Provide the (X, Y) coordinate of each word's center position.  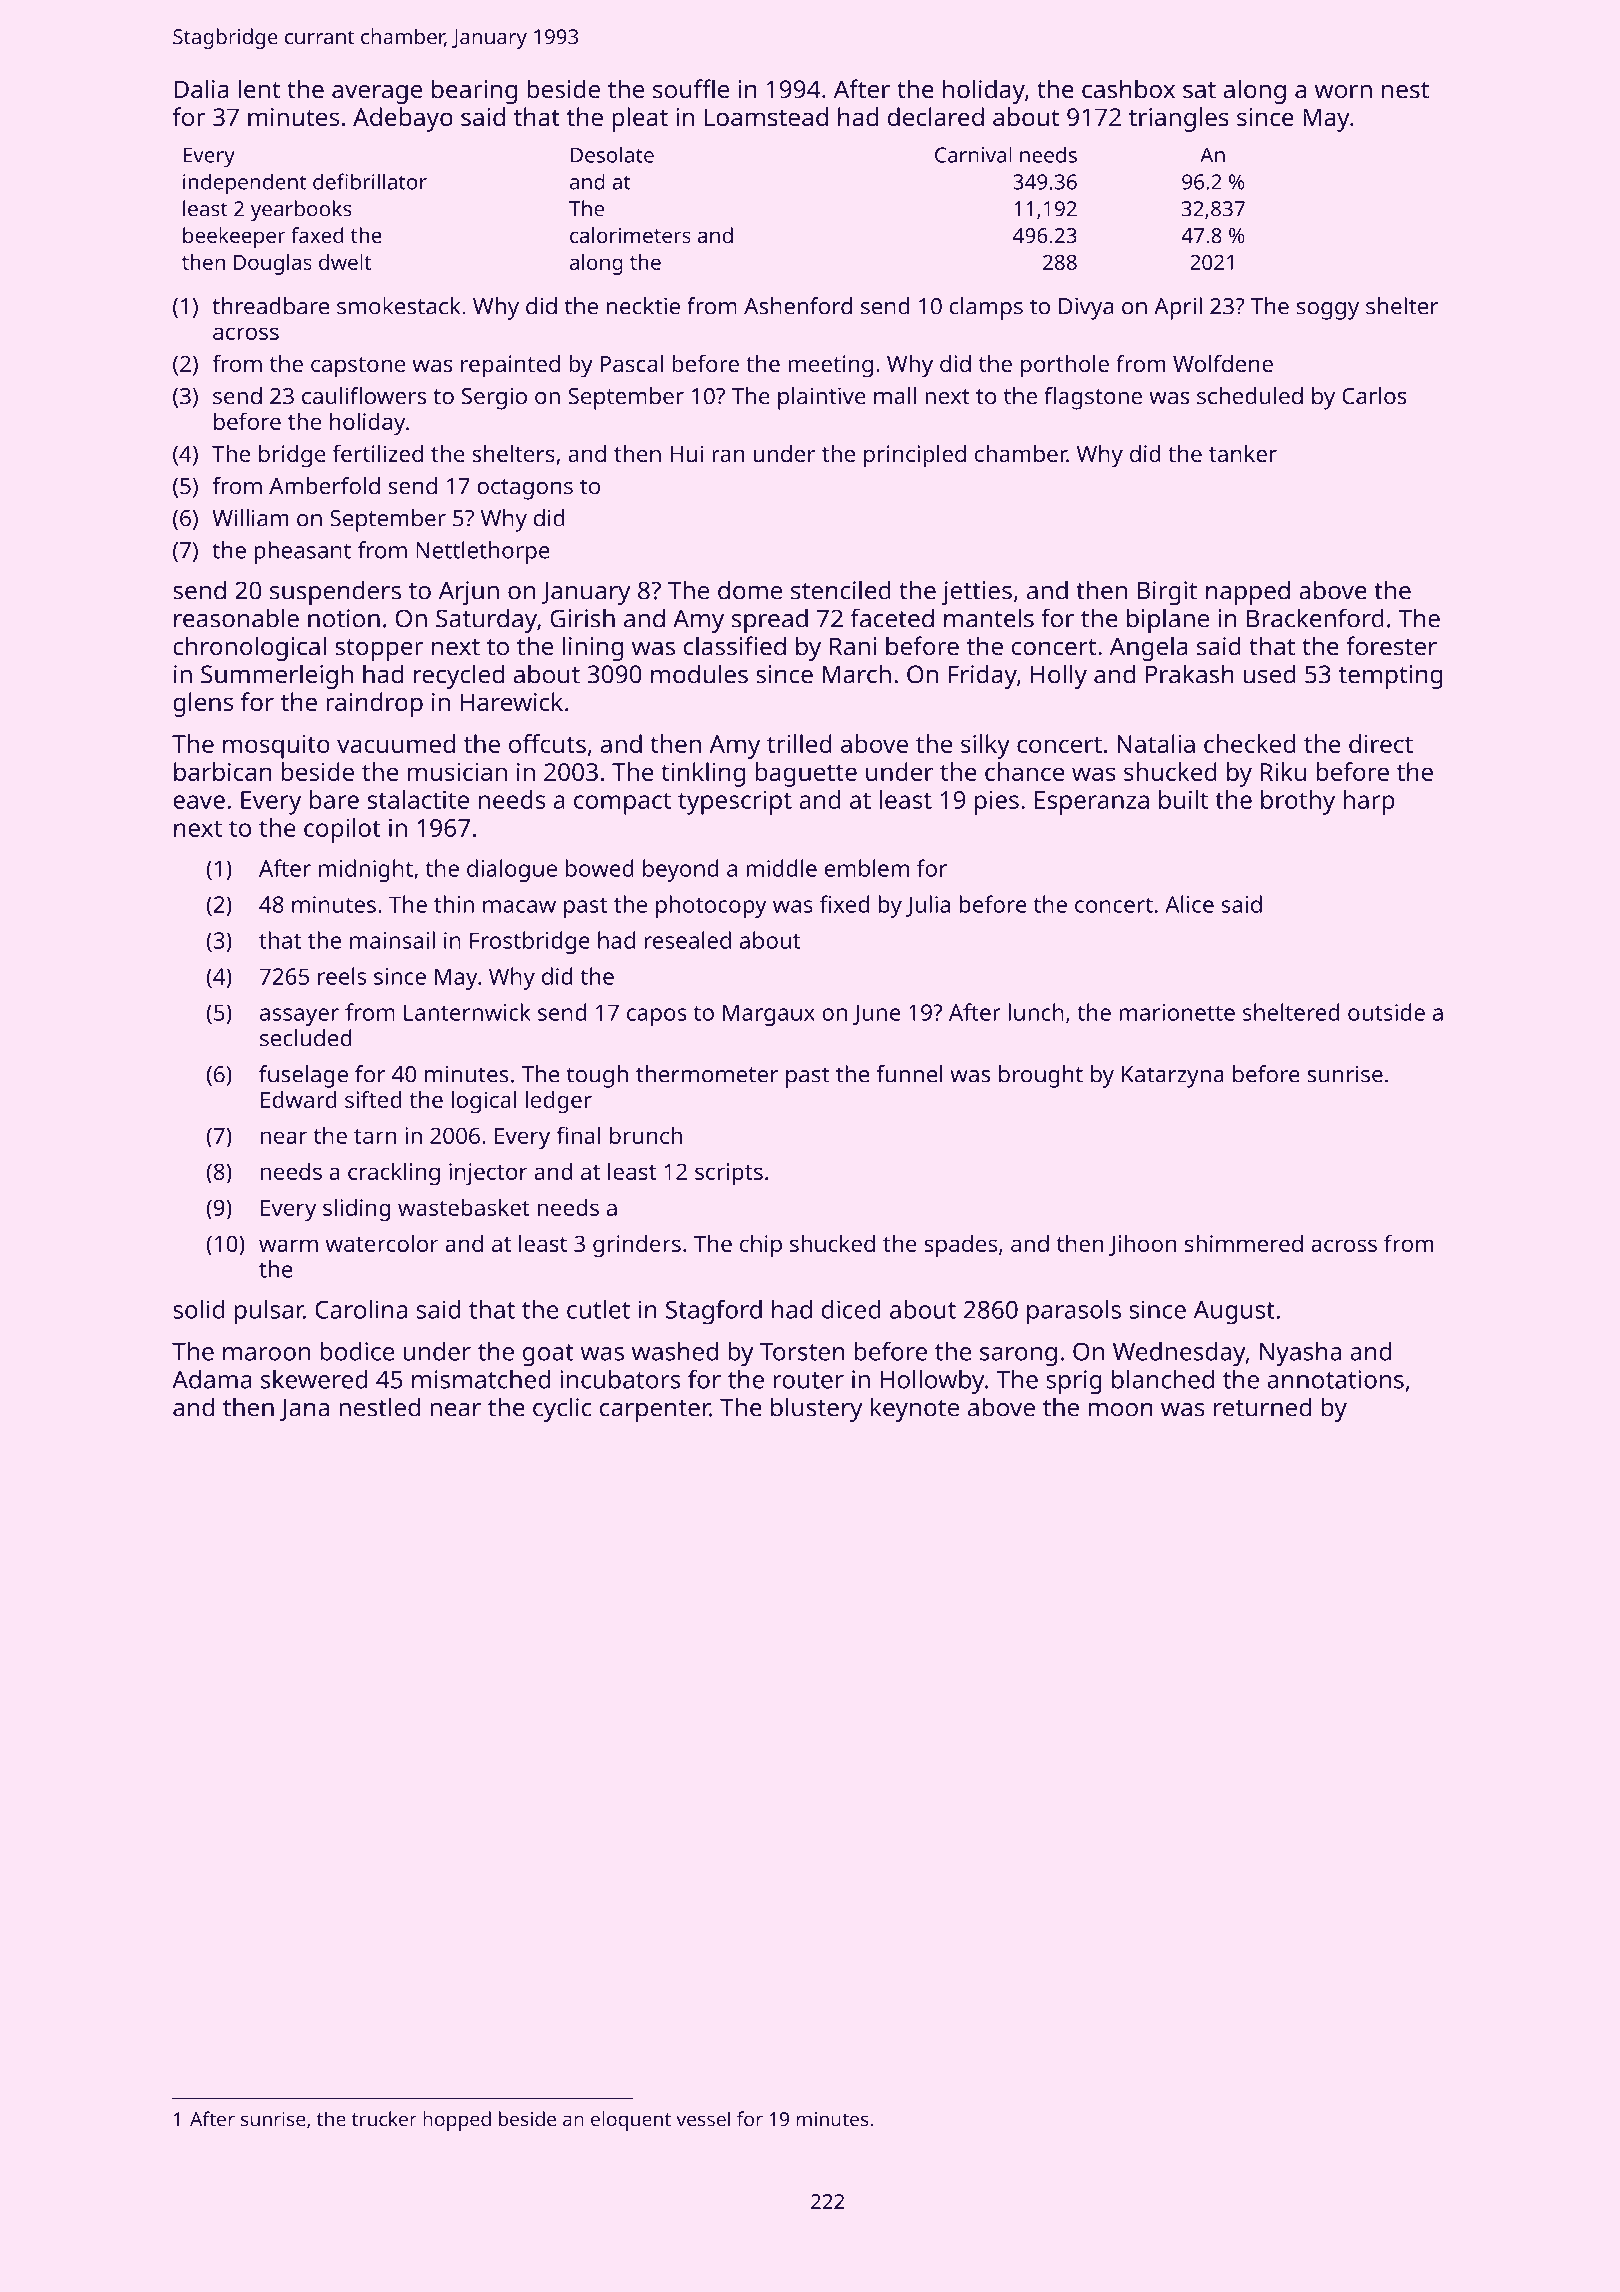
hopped (457, 2121)
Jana (304, 1410)
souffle (691, 89)
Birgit (1167, 593)
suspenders (335, 592)
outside (1386, 1012)
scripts (729, 1174)
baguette (806, 774)
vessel (703, 2119)
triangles (1179, 119)
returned (1263, 1407)
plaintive (822, 398)
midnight (366, 870)
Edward (299, 1099)
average (377, 94)
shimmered (1244, 1243)
